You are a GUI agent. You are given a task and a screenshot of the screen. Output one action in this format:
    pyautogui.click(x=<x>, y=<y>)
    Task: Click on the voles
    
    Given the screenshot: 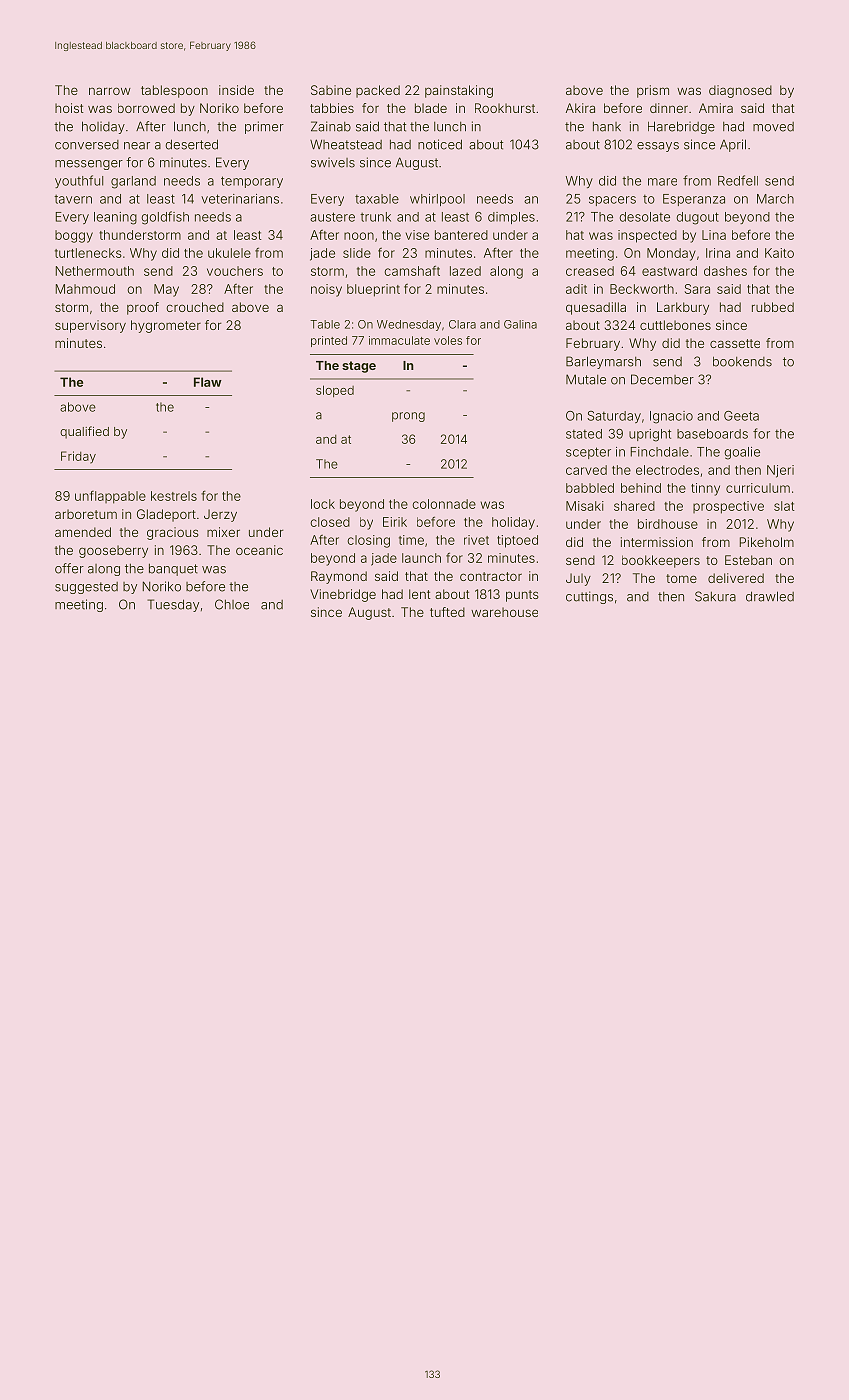 What is the action you would take?
    pyautogui.click(x=448, y=340)
